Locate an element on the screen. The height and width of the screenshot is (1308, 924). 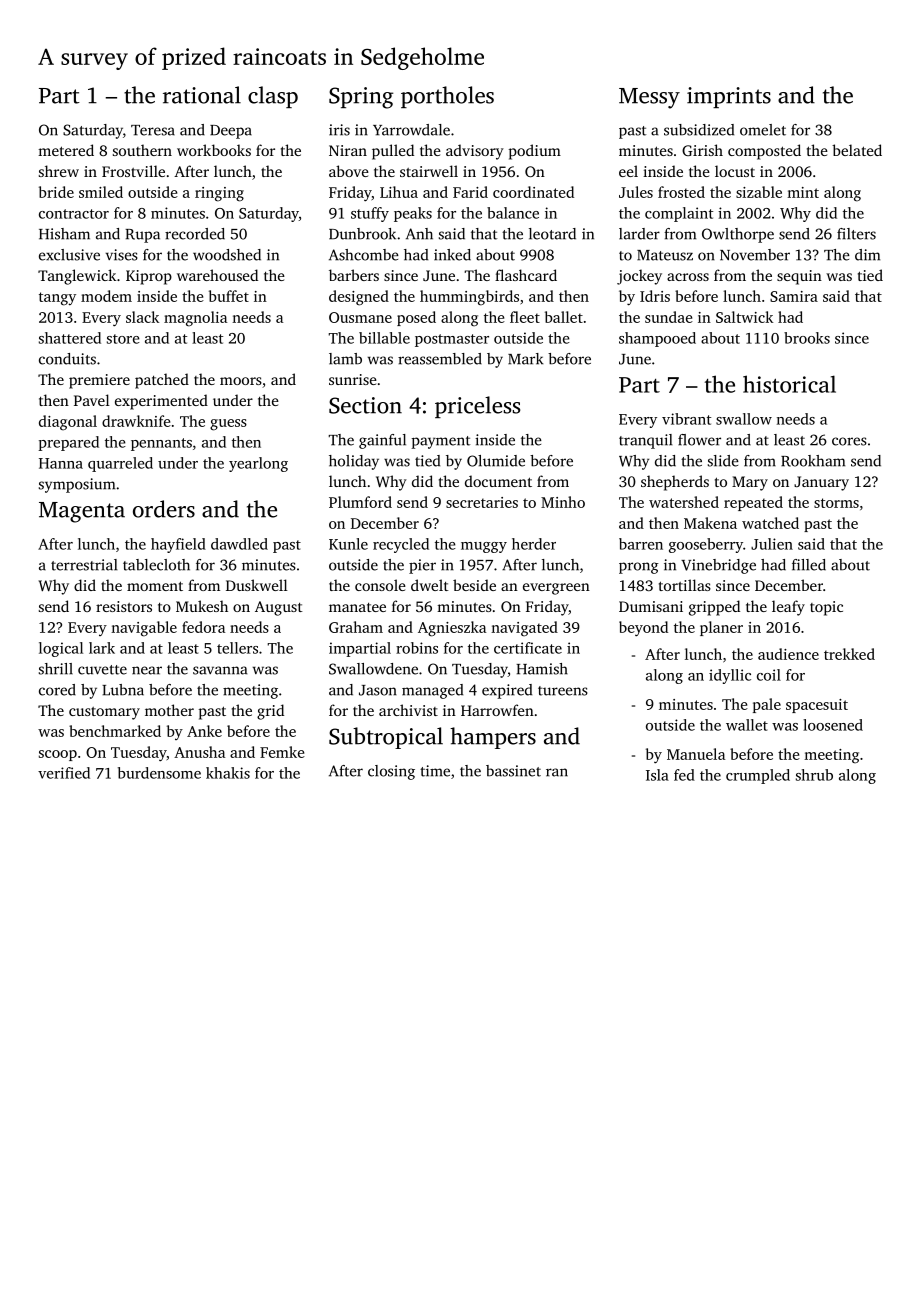
secretaries is located at coordinates (482, 502).
